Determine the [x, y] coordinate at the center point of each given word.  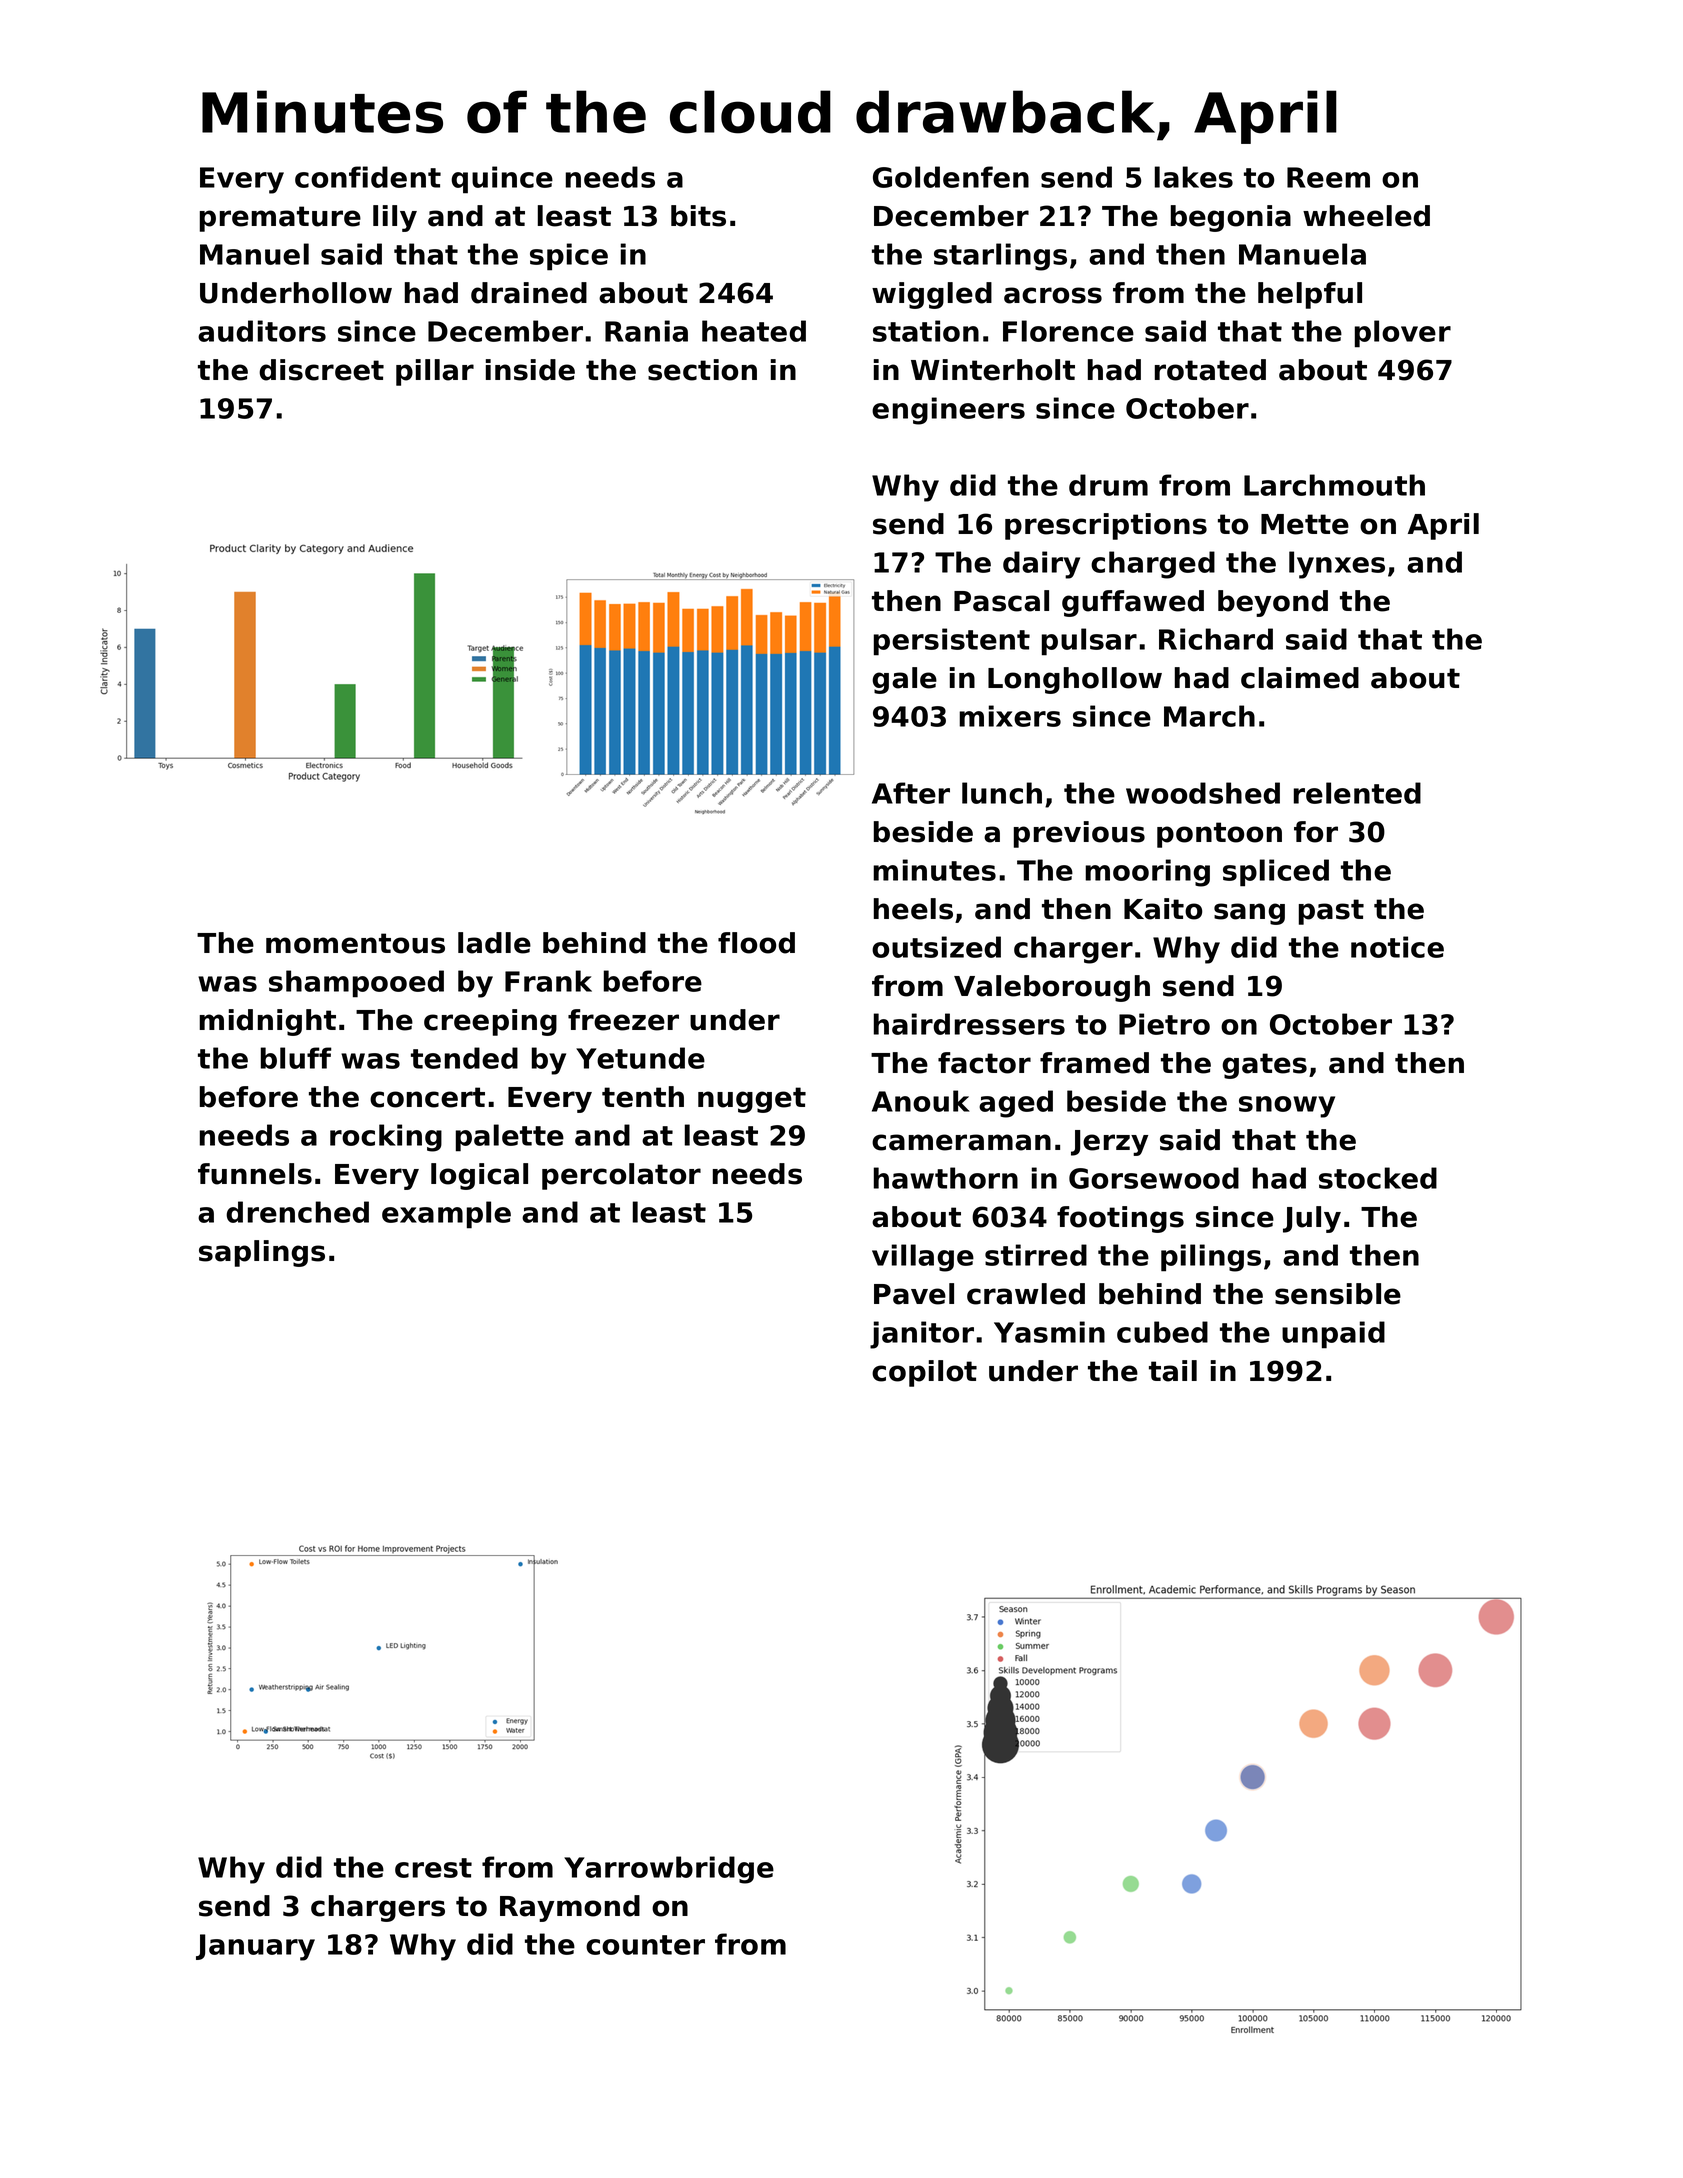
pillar [435, 372]
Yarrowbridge [669, 1870]
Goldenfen [951, 177]
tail [1173, 1371]
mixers [1010, 716]
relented [1357, 793]
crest [433, 1868]
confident [368, 177]
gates [1264, 1066]
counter [645, 1945]
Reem [1328, 177]
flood [756, 943]
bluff [296, 1058]
